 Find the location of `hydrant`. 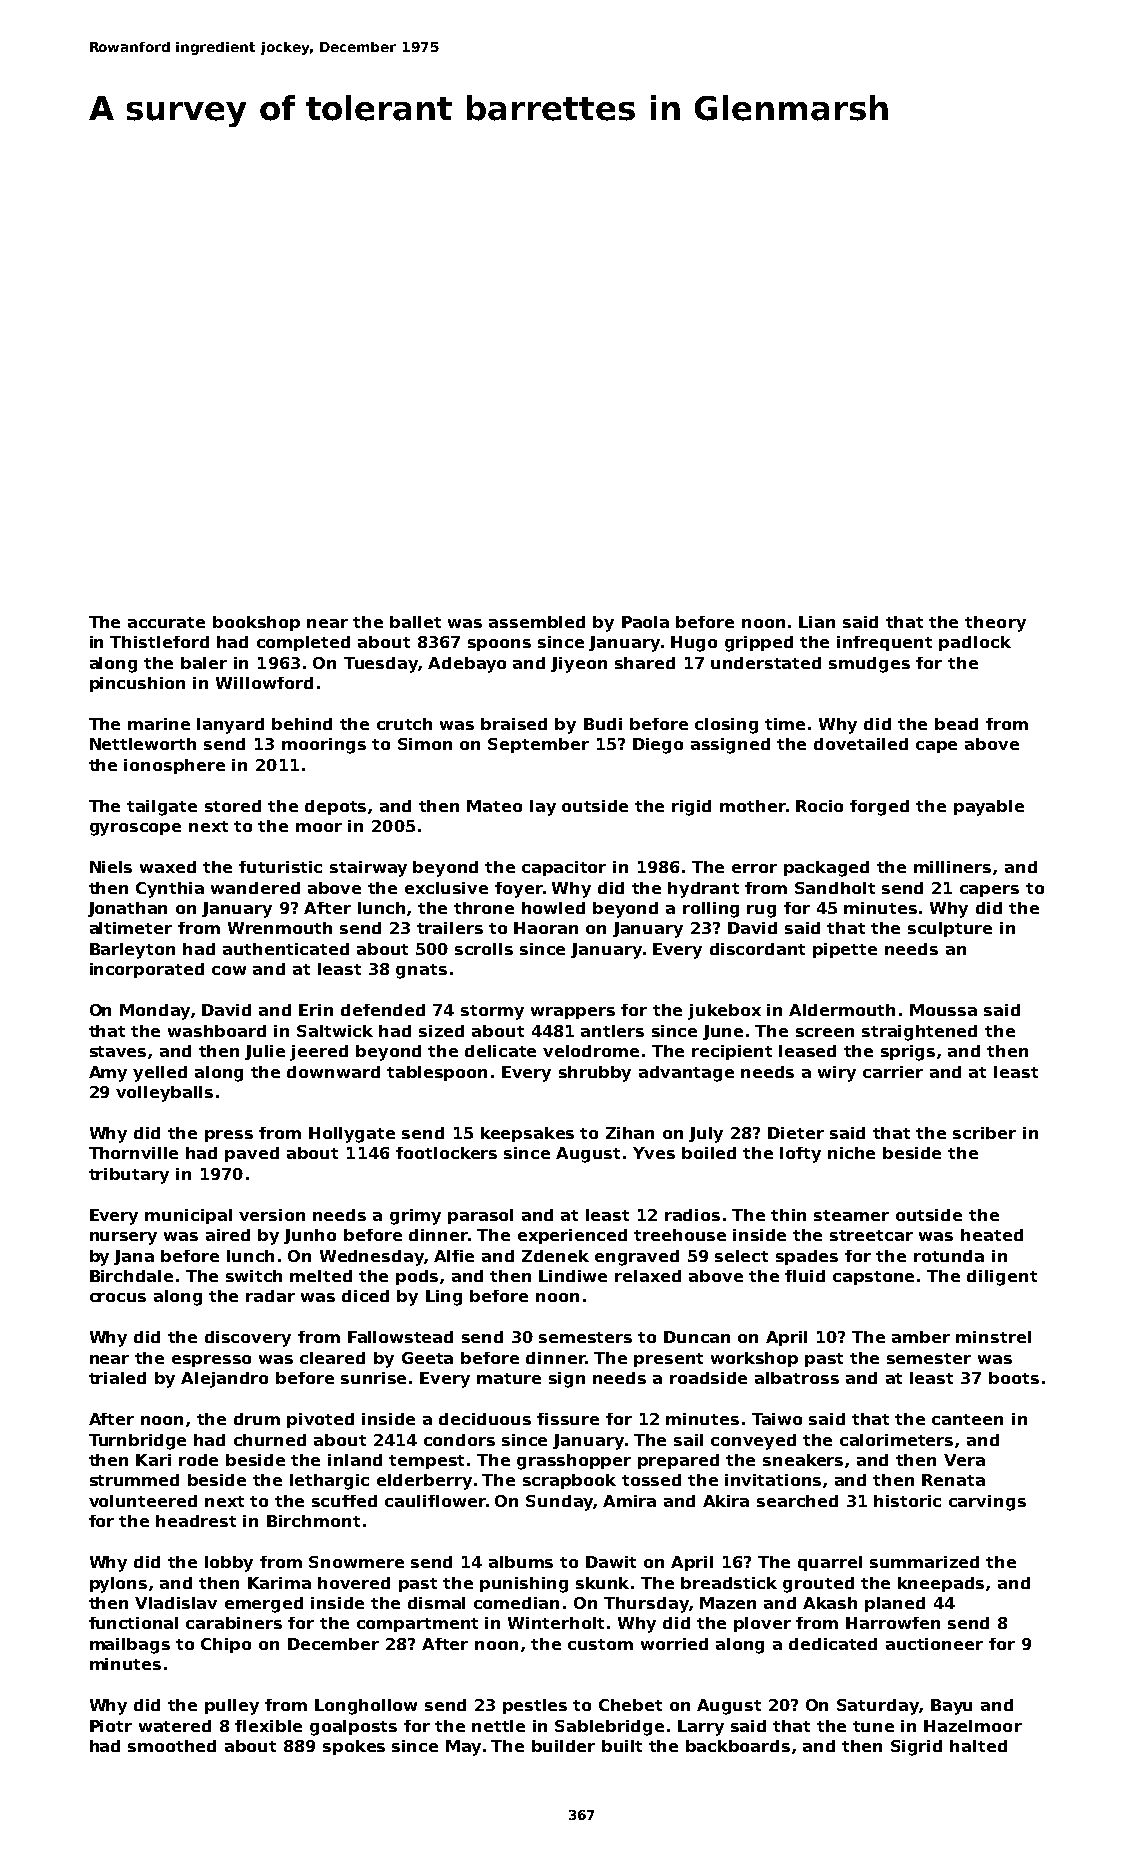

hydrant is located at coordinates (703, 890).
